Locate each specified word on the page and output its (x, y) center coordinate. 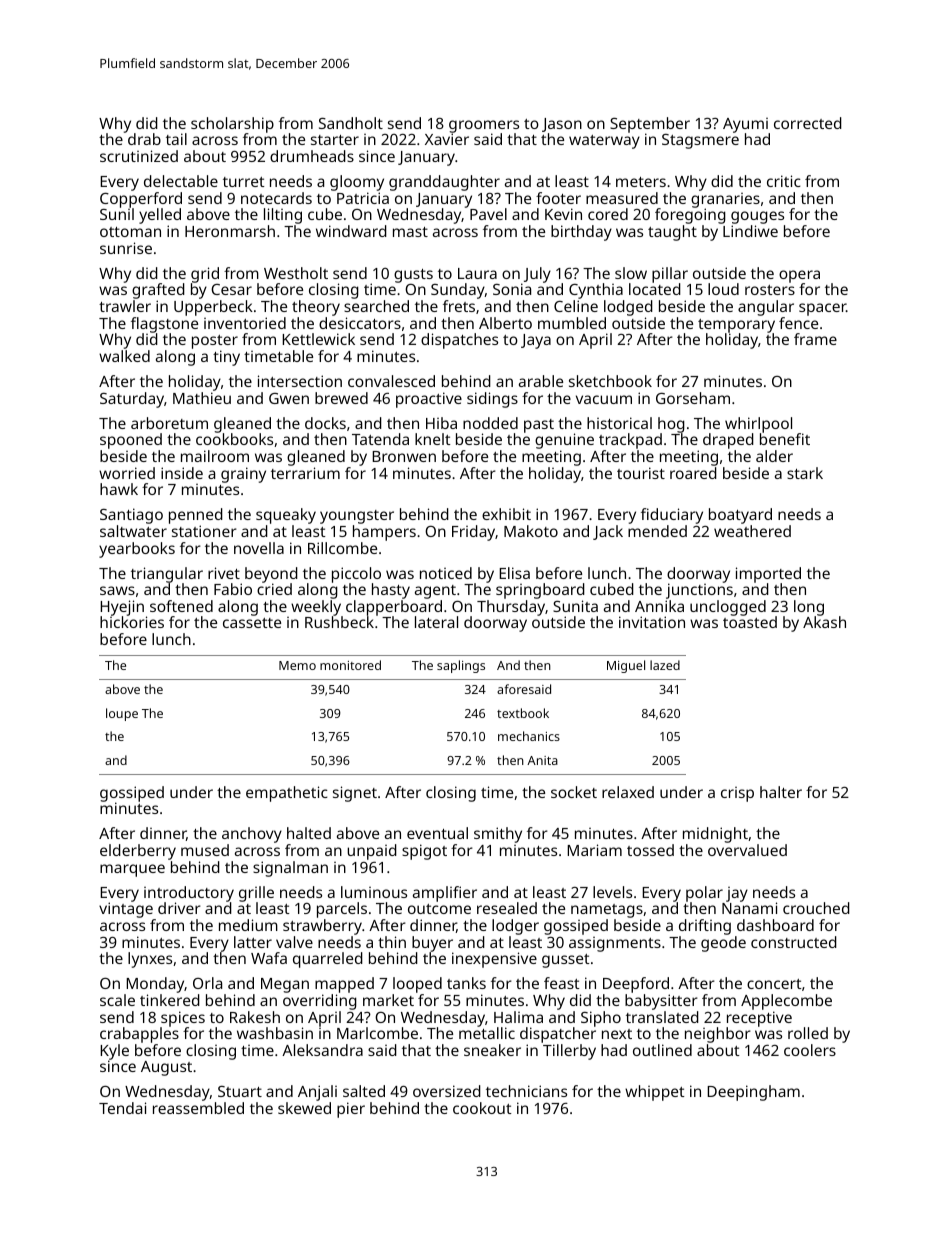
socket (574, 792)
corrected (808, 123)
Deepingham (753, 1093)
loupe (122, 714)
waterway (604, 142)
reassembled (198, 1108)
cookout (482, 1108)
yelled (160, 216)
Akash (824, 622)
